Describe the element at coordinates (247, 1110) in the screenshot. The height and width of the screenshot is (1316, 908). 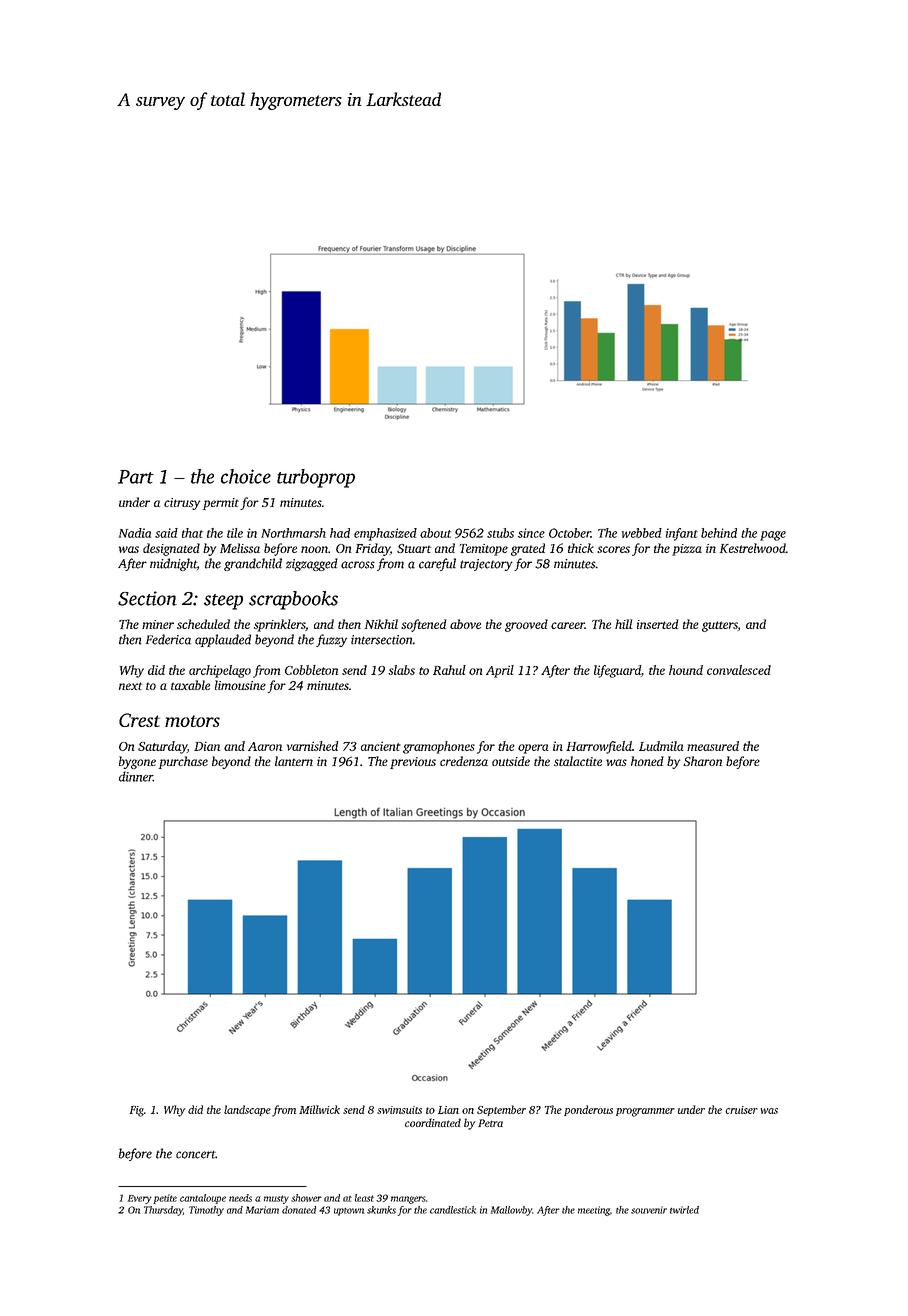
I see `landscape` at that location.
